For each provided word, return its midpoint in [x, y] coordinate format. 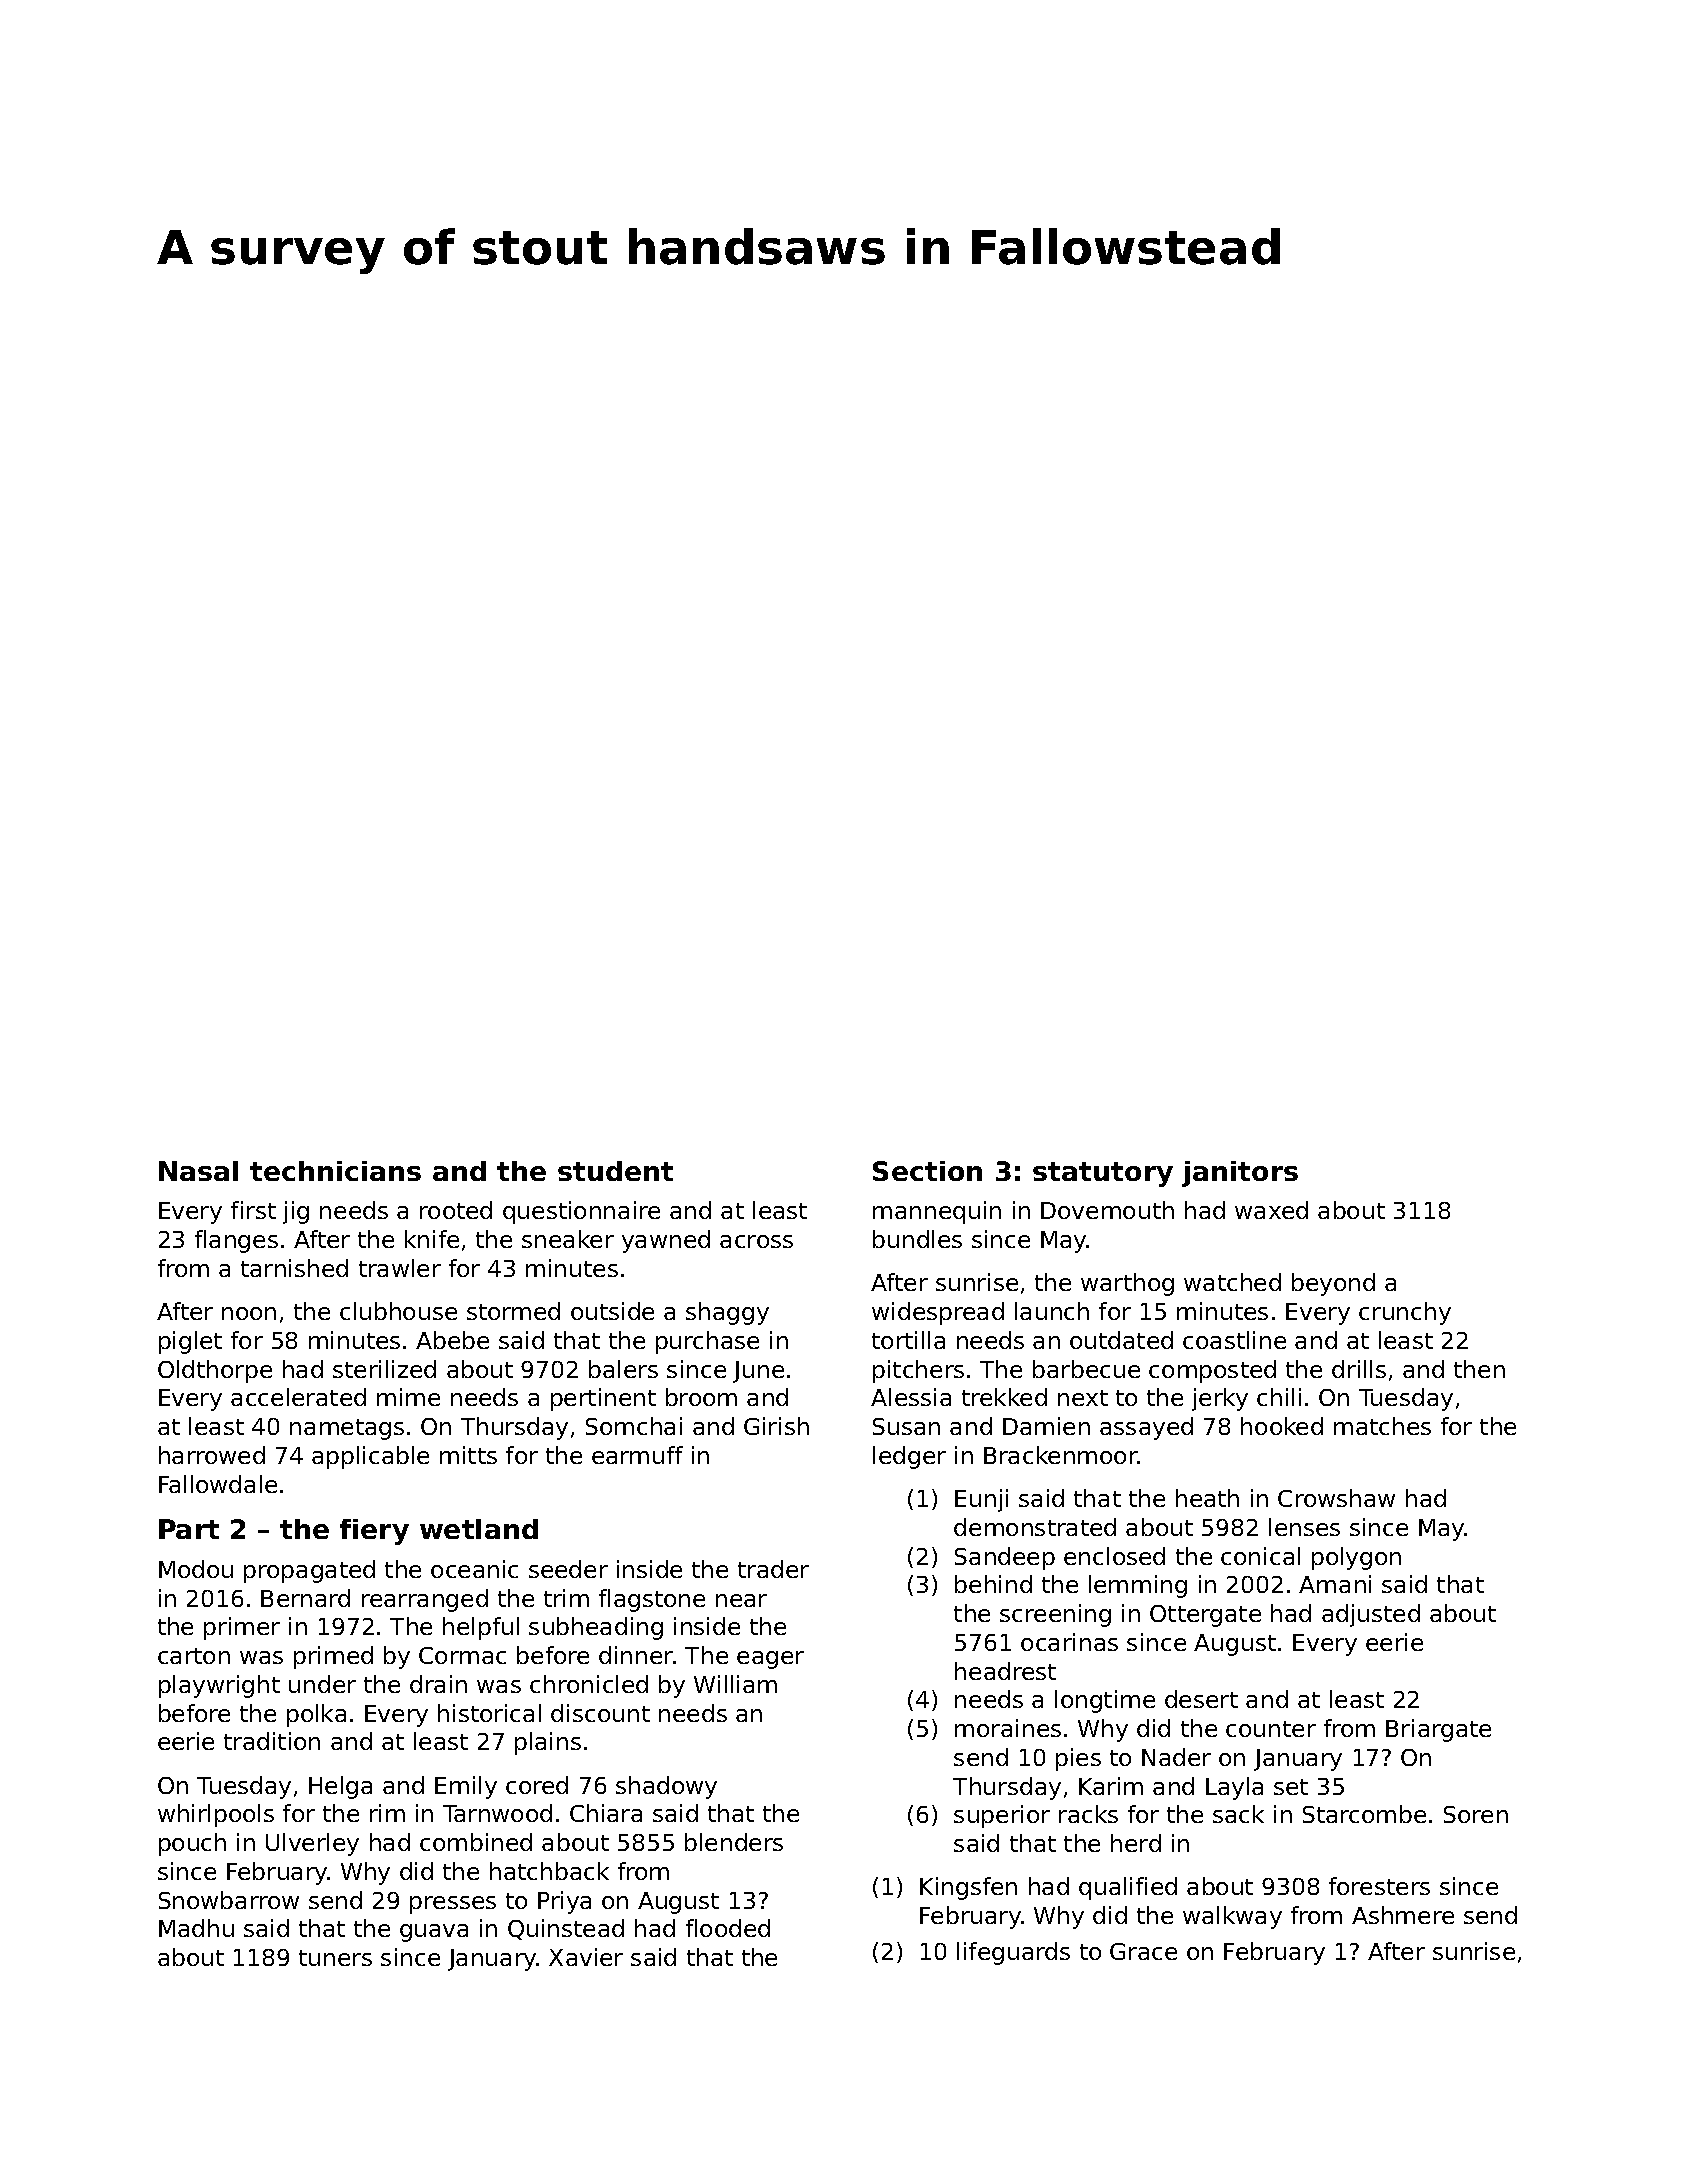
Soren [1476, 1814]
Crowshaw [1336, 1498]
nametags [347, 1429]
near [741, 1600]
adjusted [1371, 1615]
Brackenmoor [1061, 1455]
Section [927, 1171]
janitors [1240, 1174]
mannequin [937, 1212]
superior [1002, 1816]
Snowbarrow [229, 1900]
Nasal [198, 1171]
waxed [1271, 1210]
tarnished [294, 1268]
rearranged [425, 1600]
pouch [192, 1844]
